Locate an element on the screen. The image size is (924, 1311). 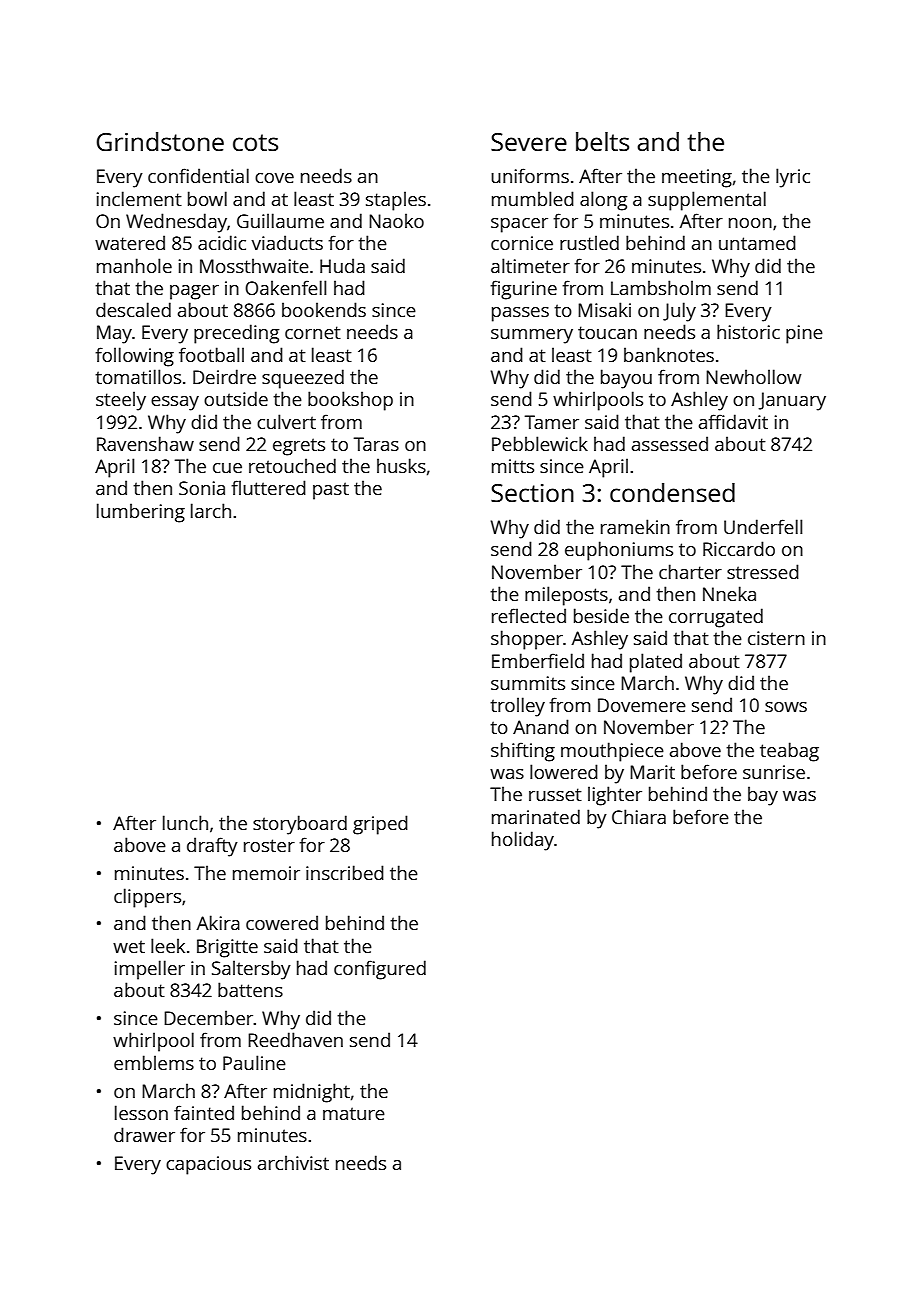
summits is located at coordinates (528, 683).
